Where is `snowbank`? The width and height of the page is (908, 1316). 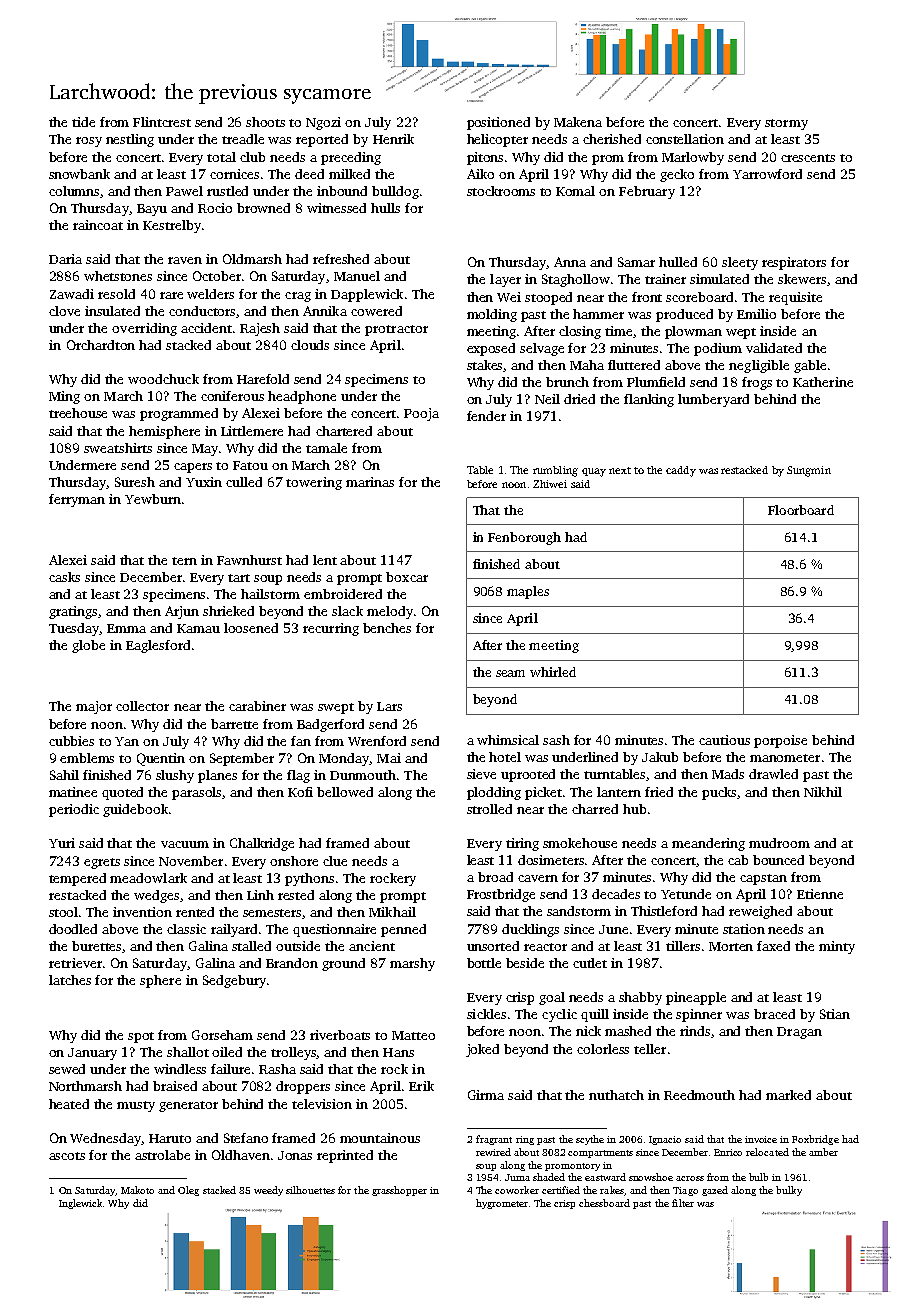 snowbank is located at coordinates (79, 174).
